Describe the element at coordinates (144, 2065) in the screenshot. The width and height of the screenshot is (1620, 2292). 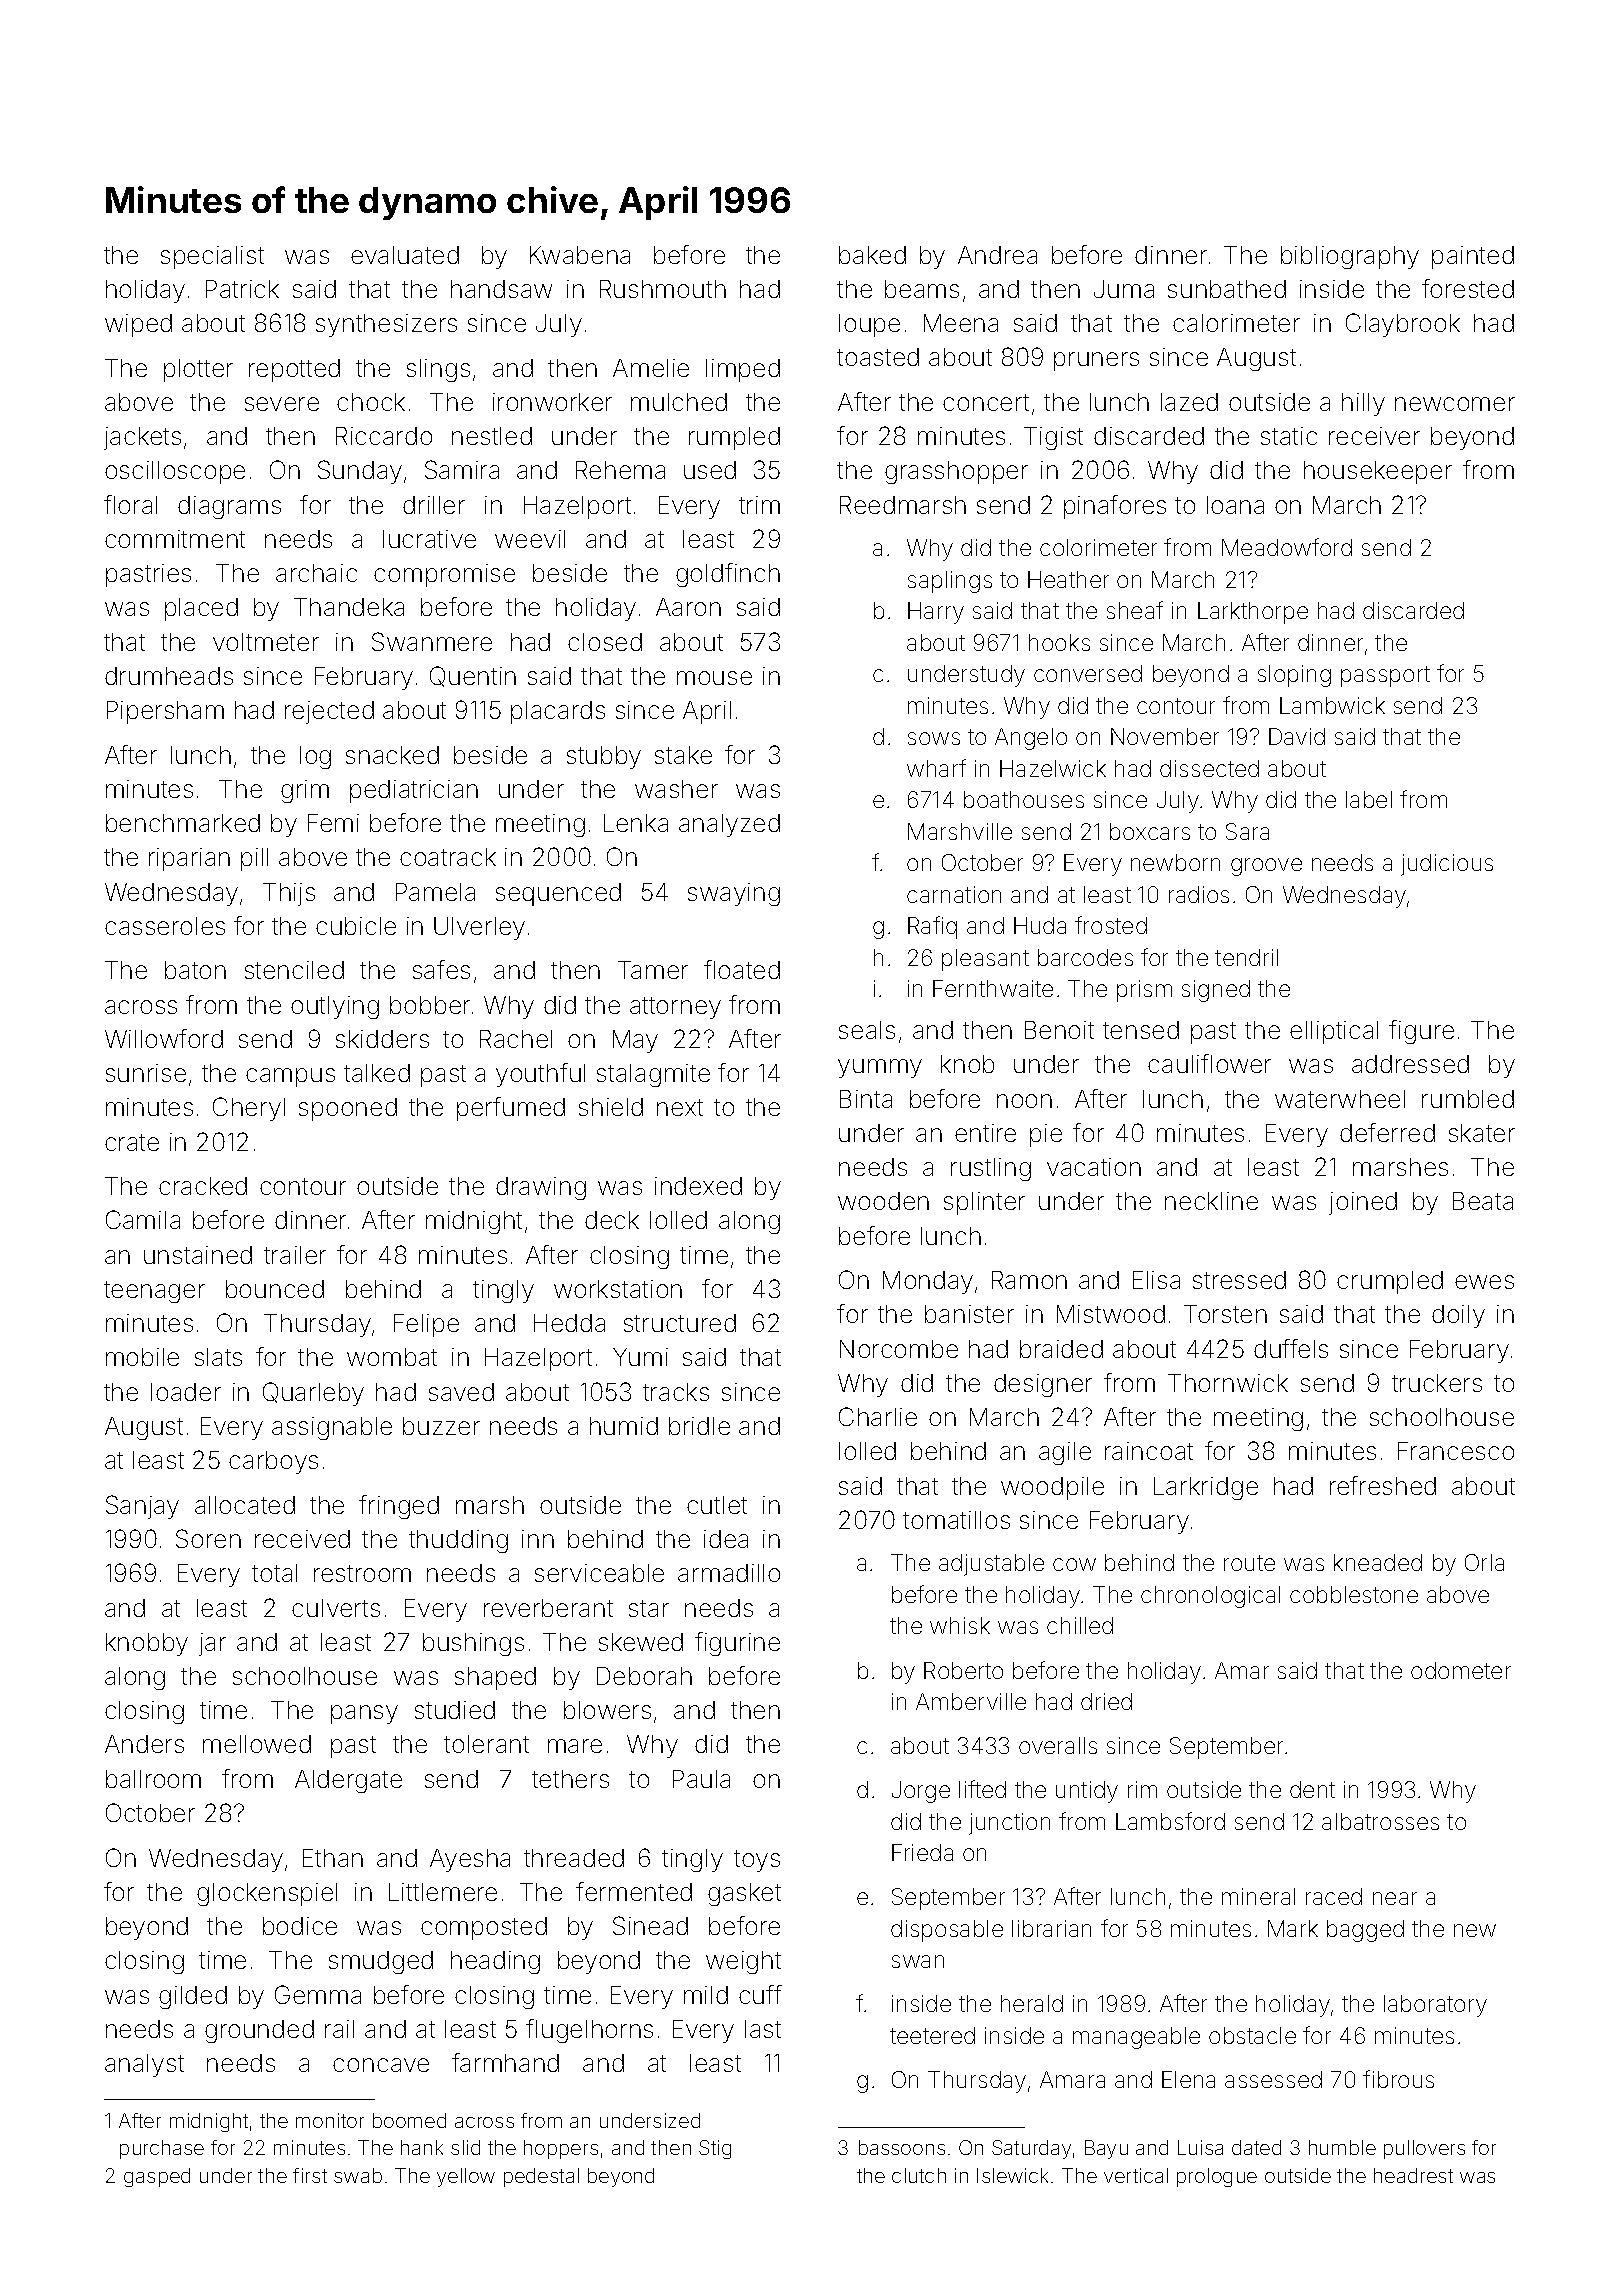
I see `analyst` at that location.
